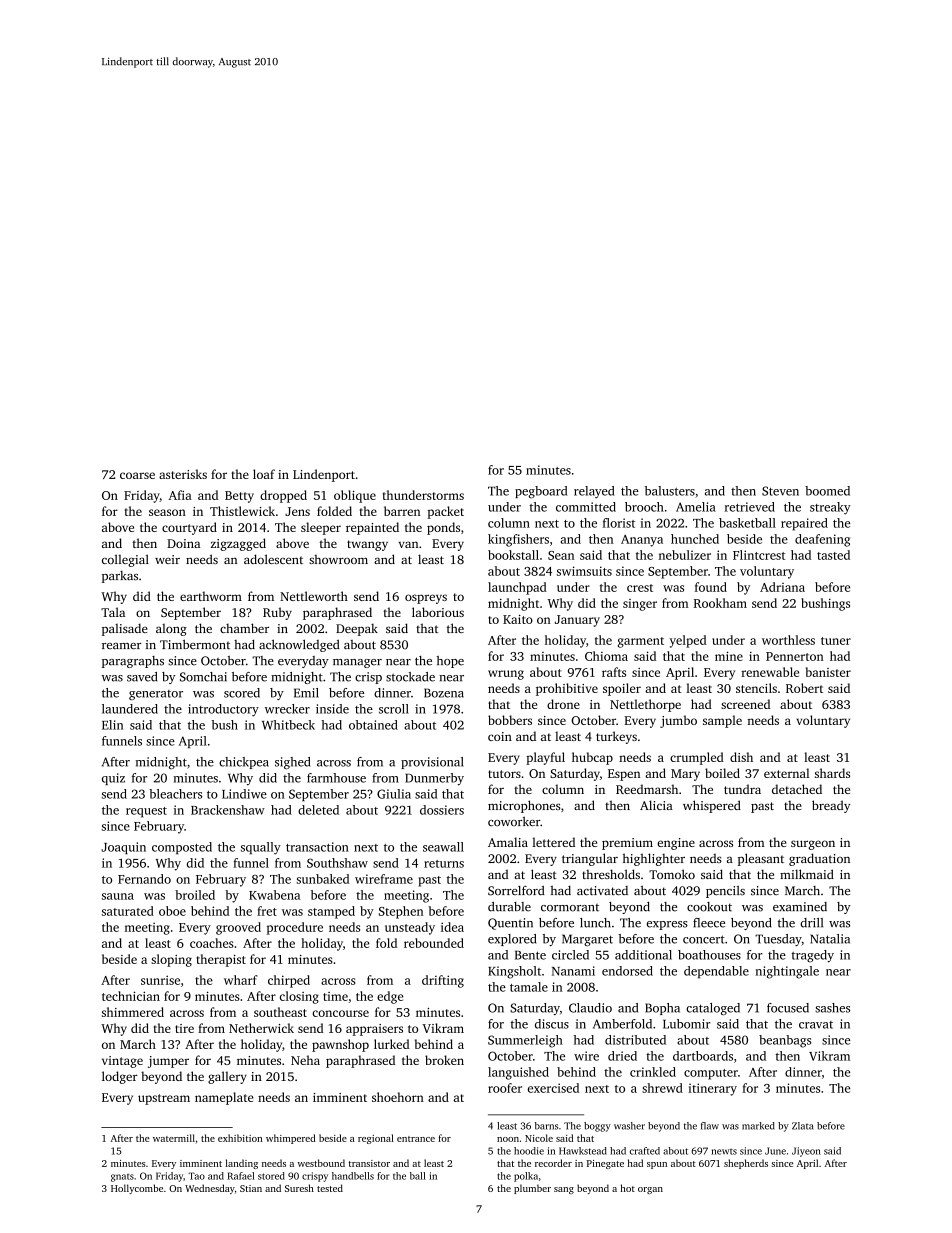  I want to click on reamer, so click(122, 646).
